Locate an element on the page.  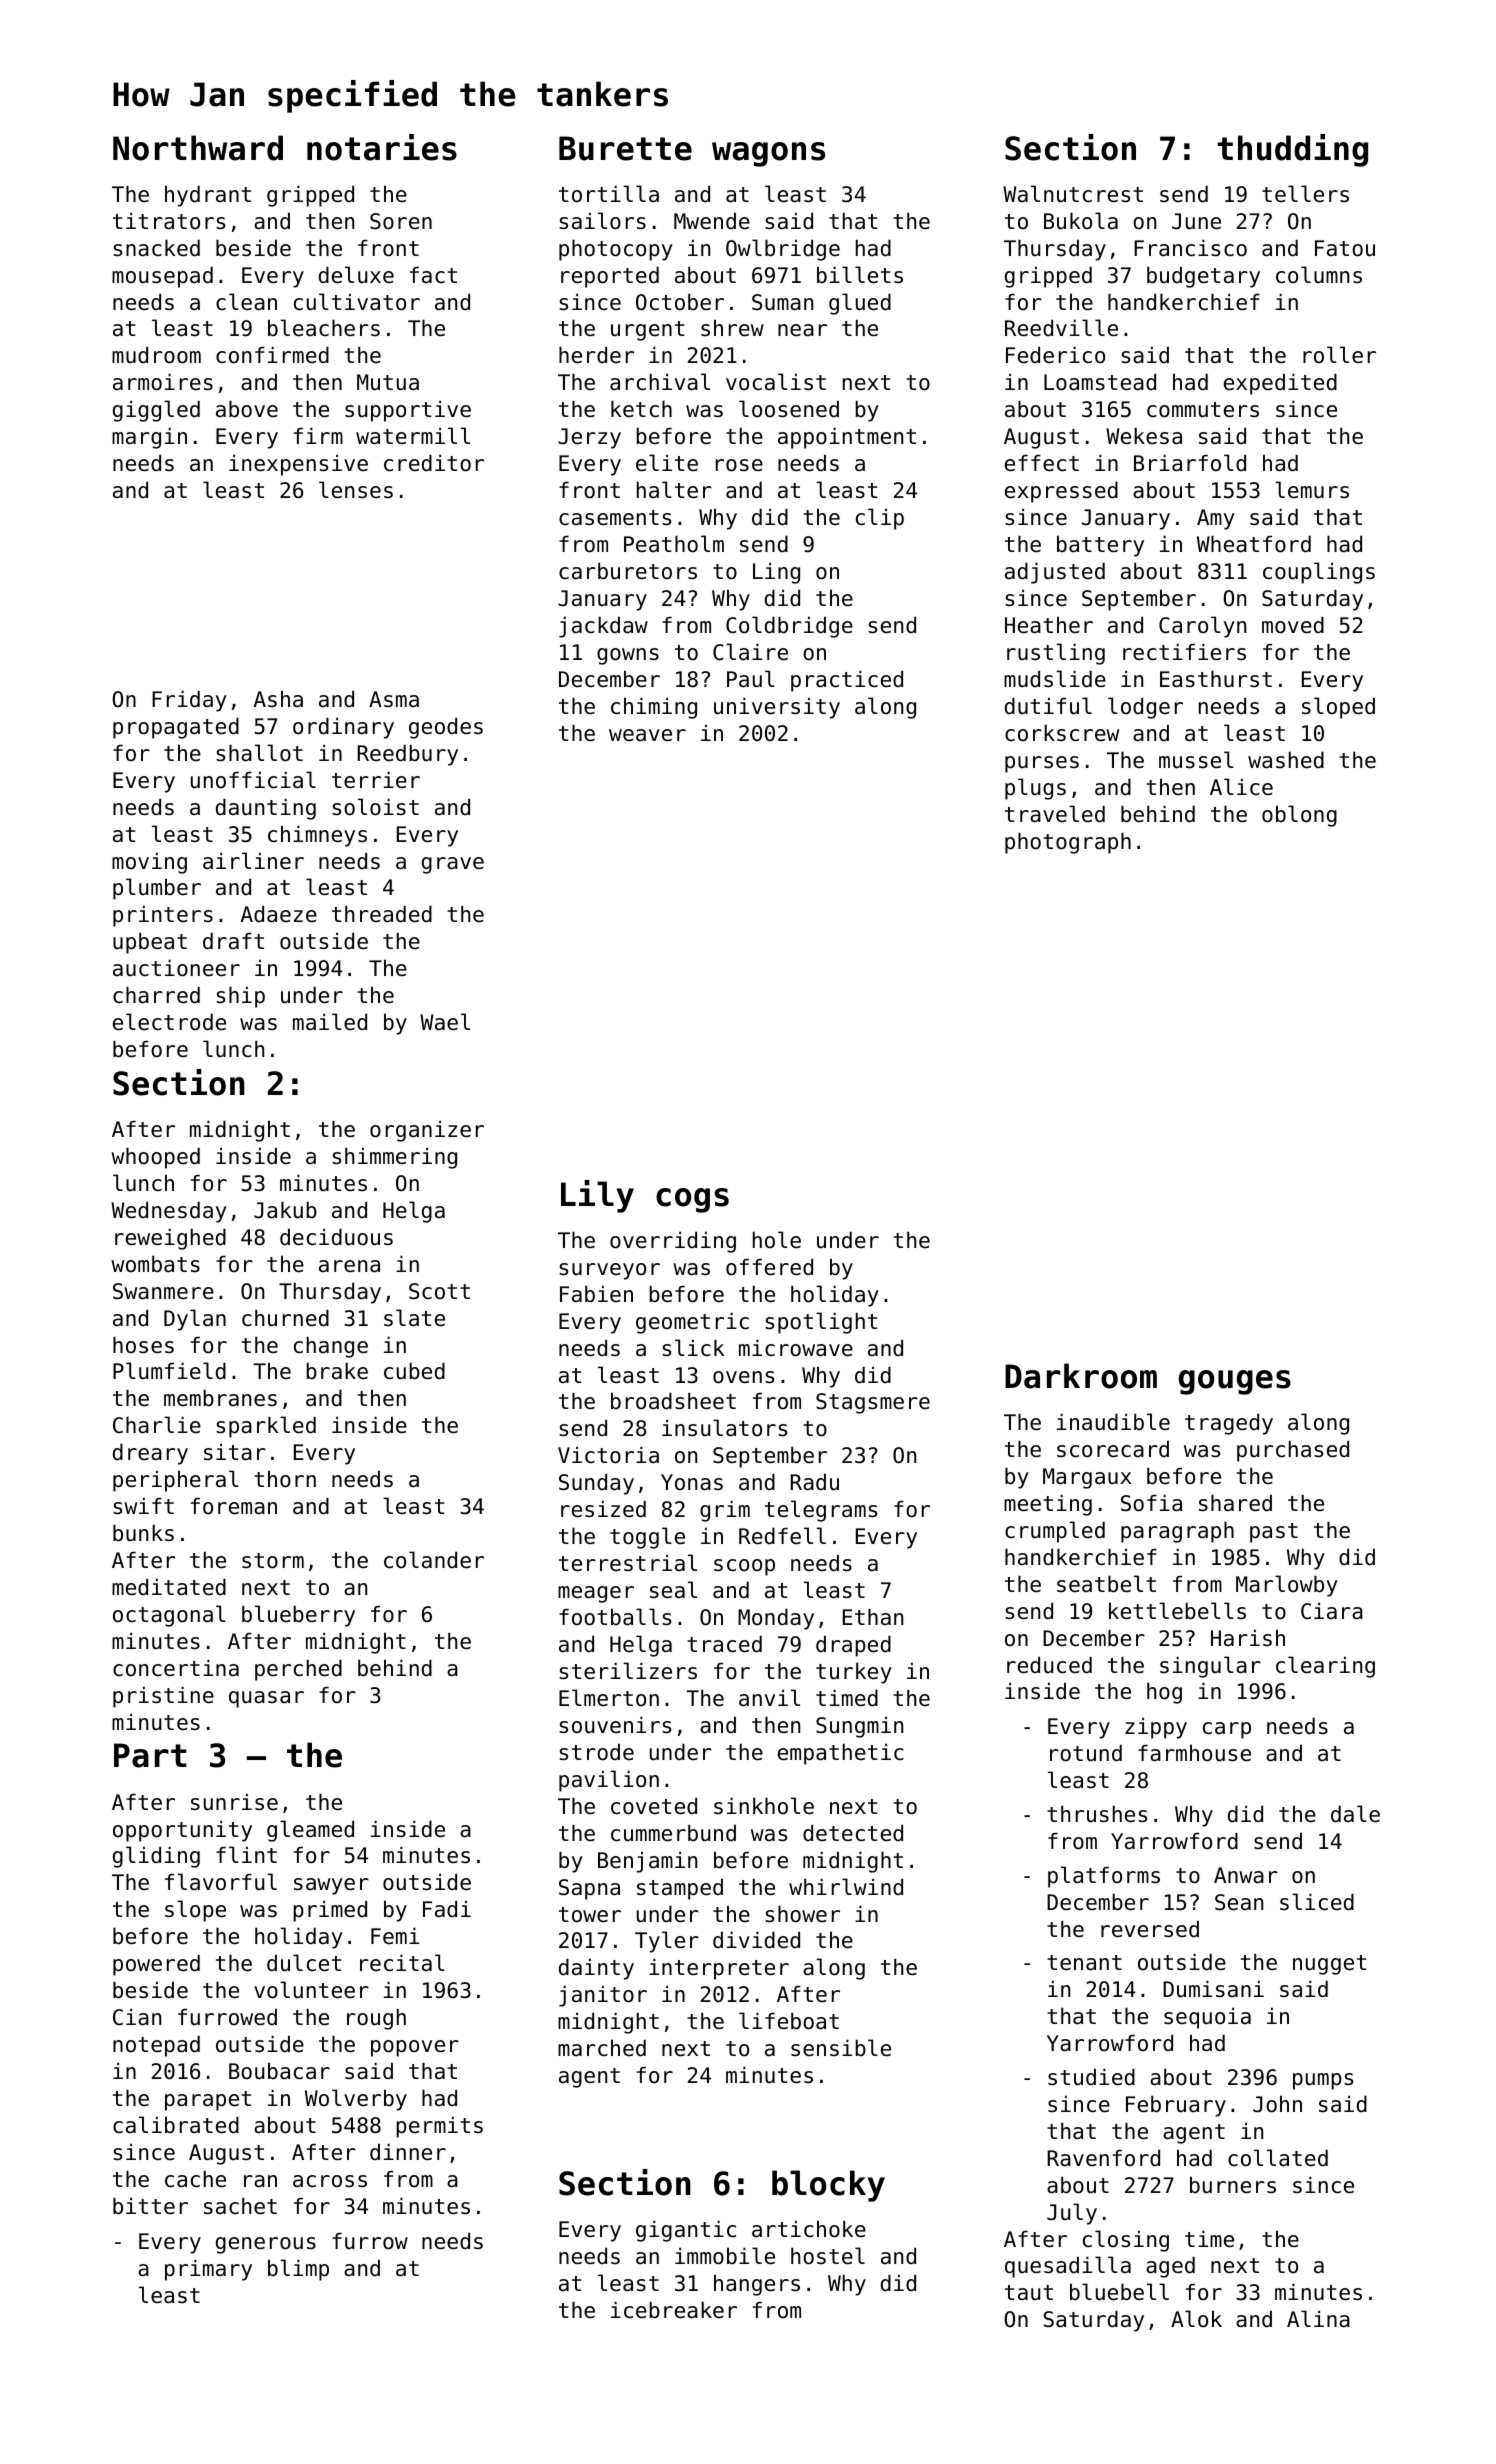
wagons is located at coordinates (768, 154).
